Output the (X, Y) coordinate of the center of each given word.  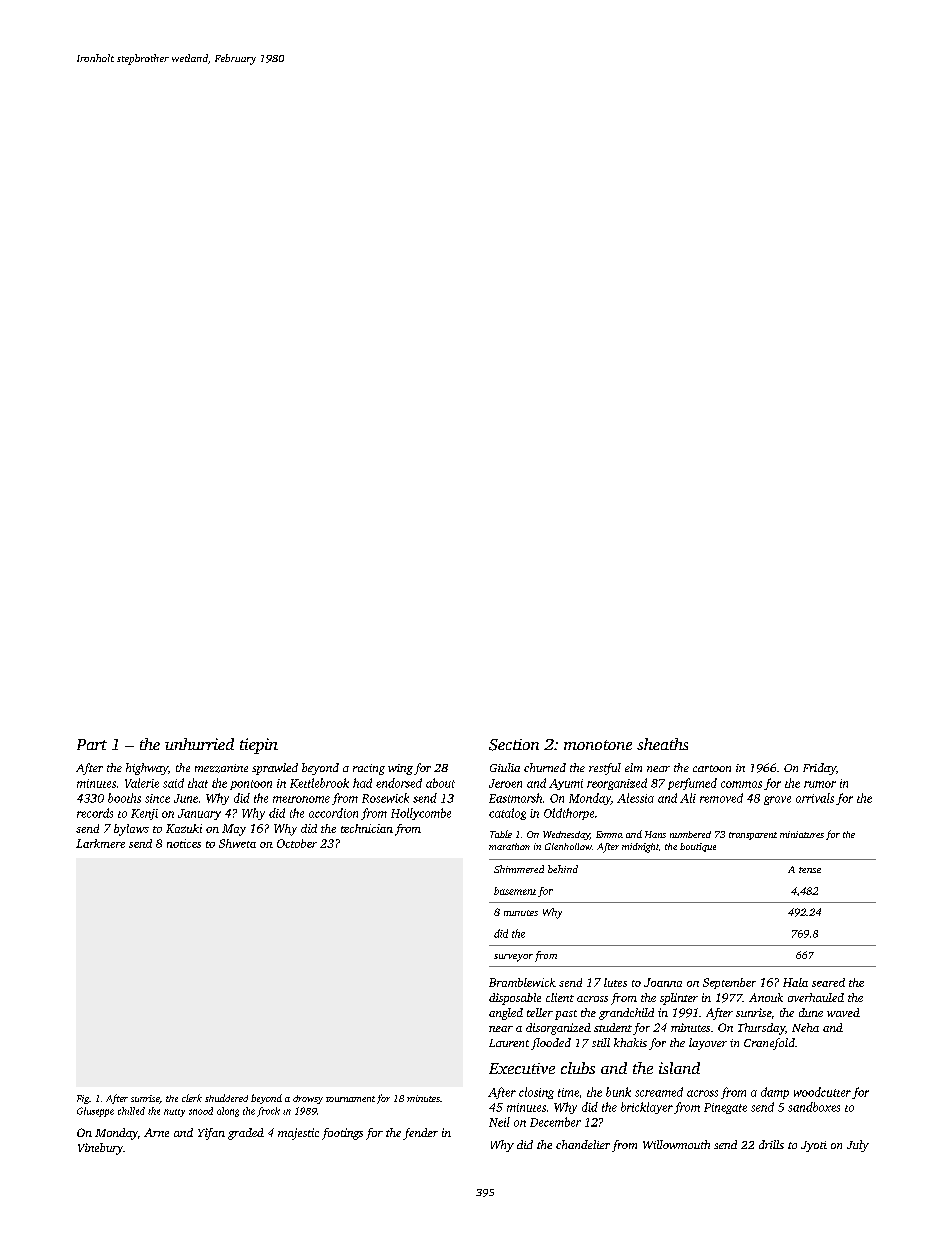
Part (92, 744)
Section (514, 745)
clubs (578, 1068)
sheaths (662, 744)
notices (184, 843)
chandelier (583, 1144)
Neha (805, 1027)
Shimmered (519, 869)
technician (367, 828)
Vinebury (100, 1149)
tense (810, 870)
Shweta (237, 843)
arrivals (815, 798)
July (858, 1146)
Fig (83, 1099)
